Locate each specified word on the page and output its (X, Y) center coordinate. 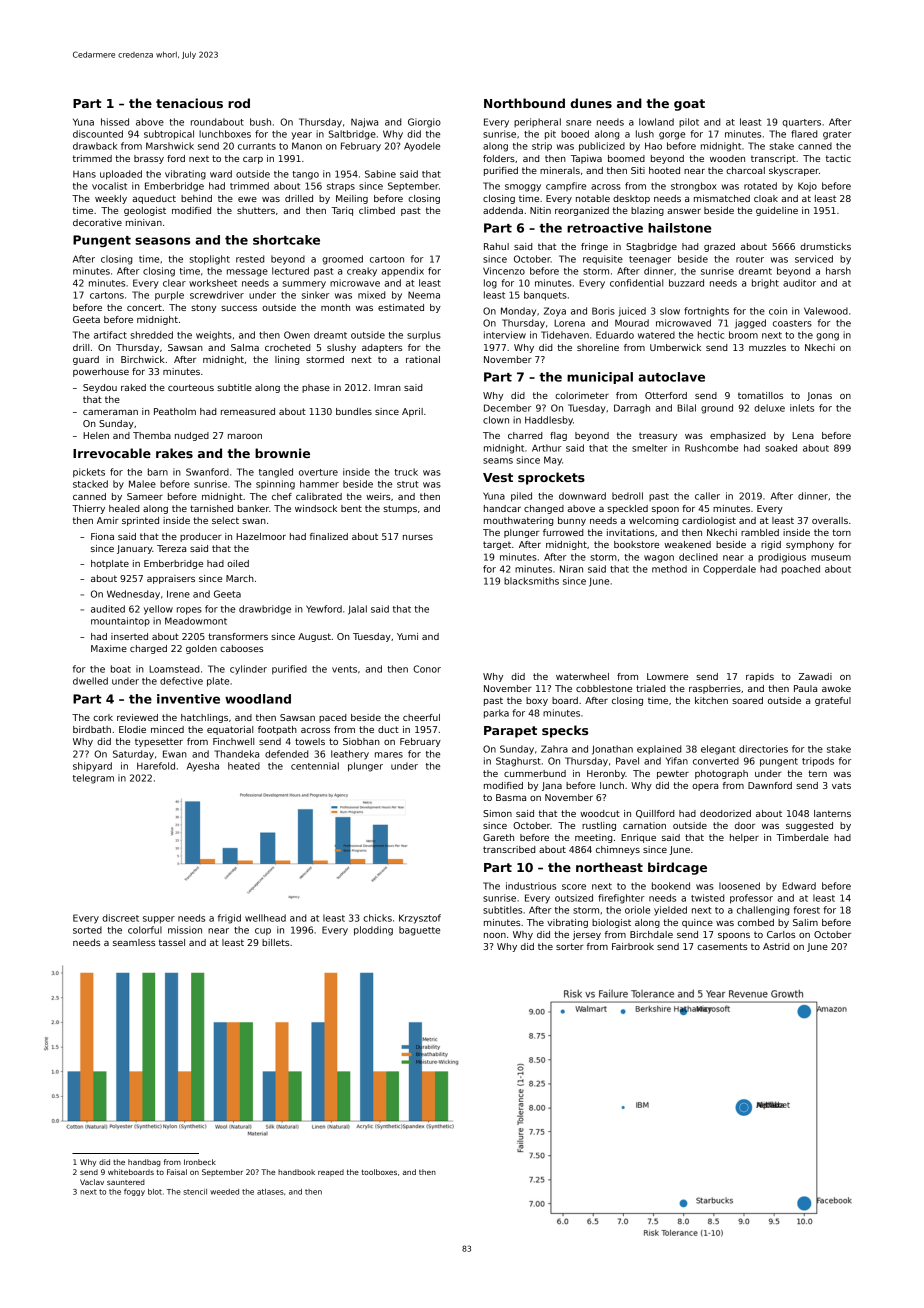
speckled (627, 509)
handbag (144, 1163)
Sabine (380, 174)
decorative (97, 222)
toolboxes (379, 1172)
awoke (836, 688)
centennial (315, 766)
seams (498, 461)
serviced (814, 259)
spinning (275, 485)
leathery (350, 755)
